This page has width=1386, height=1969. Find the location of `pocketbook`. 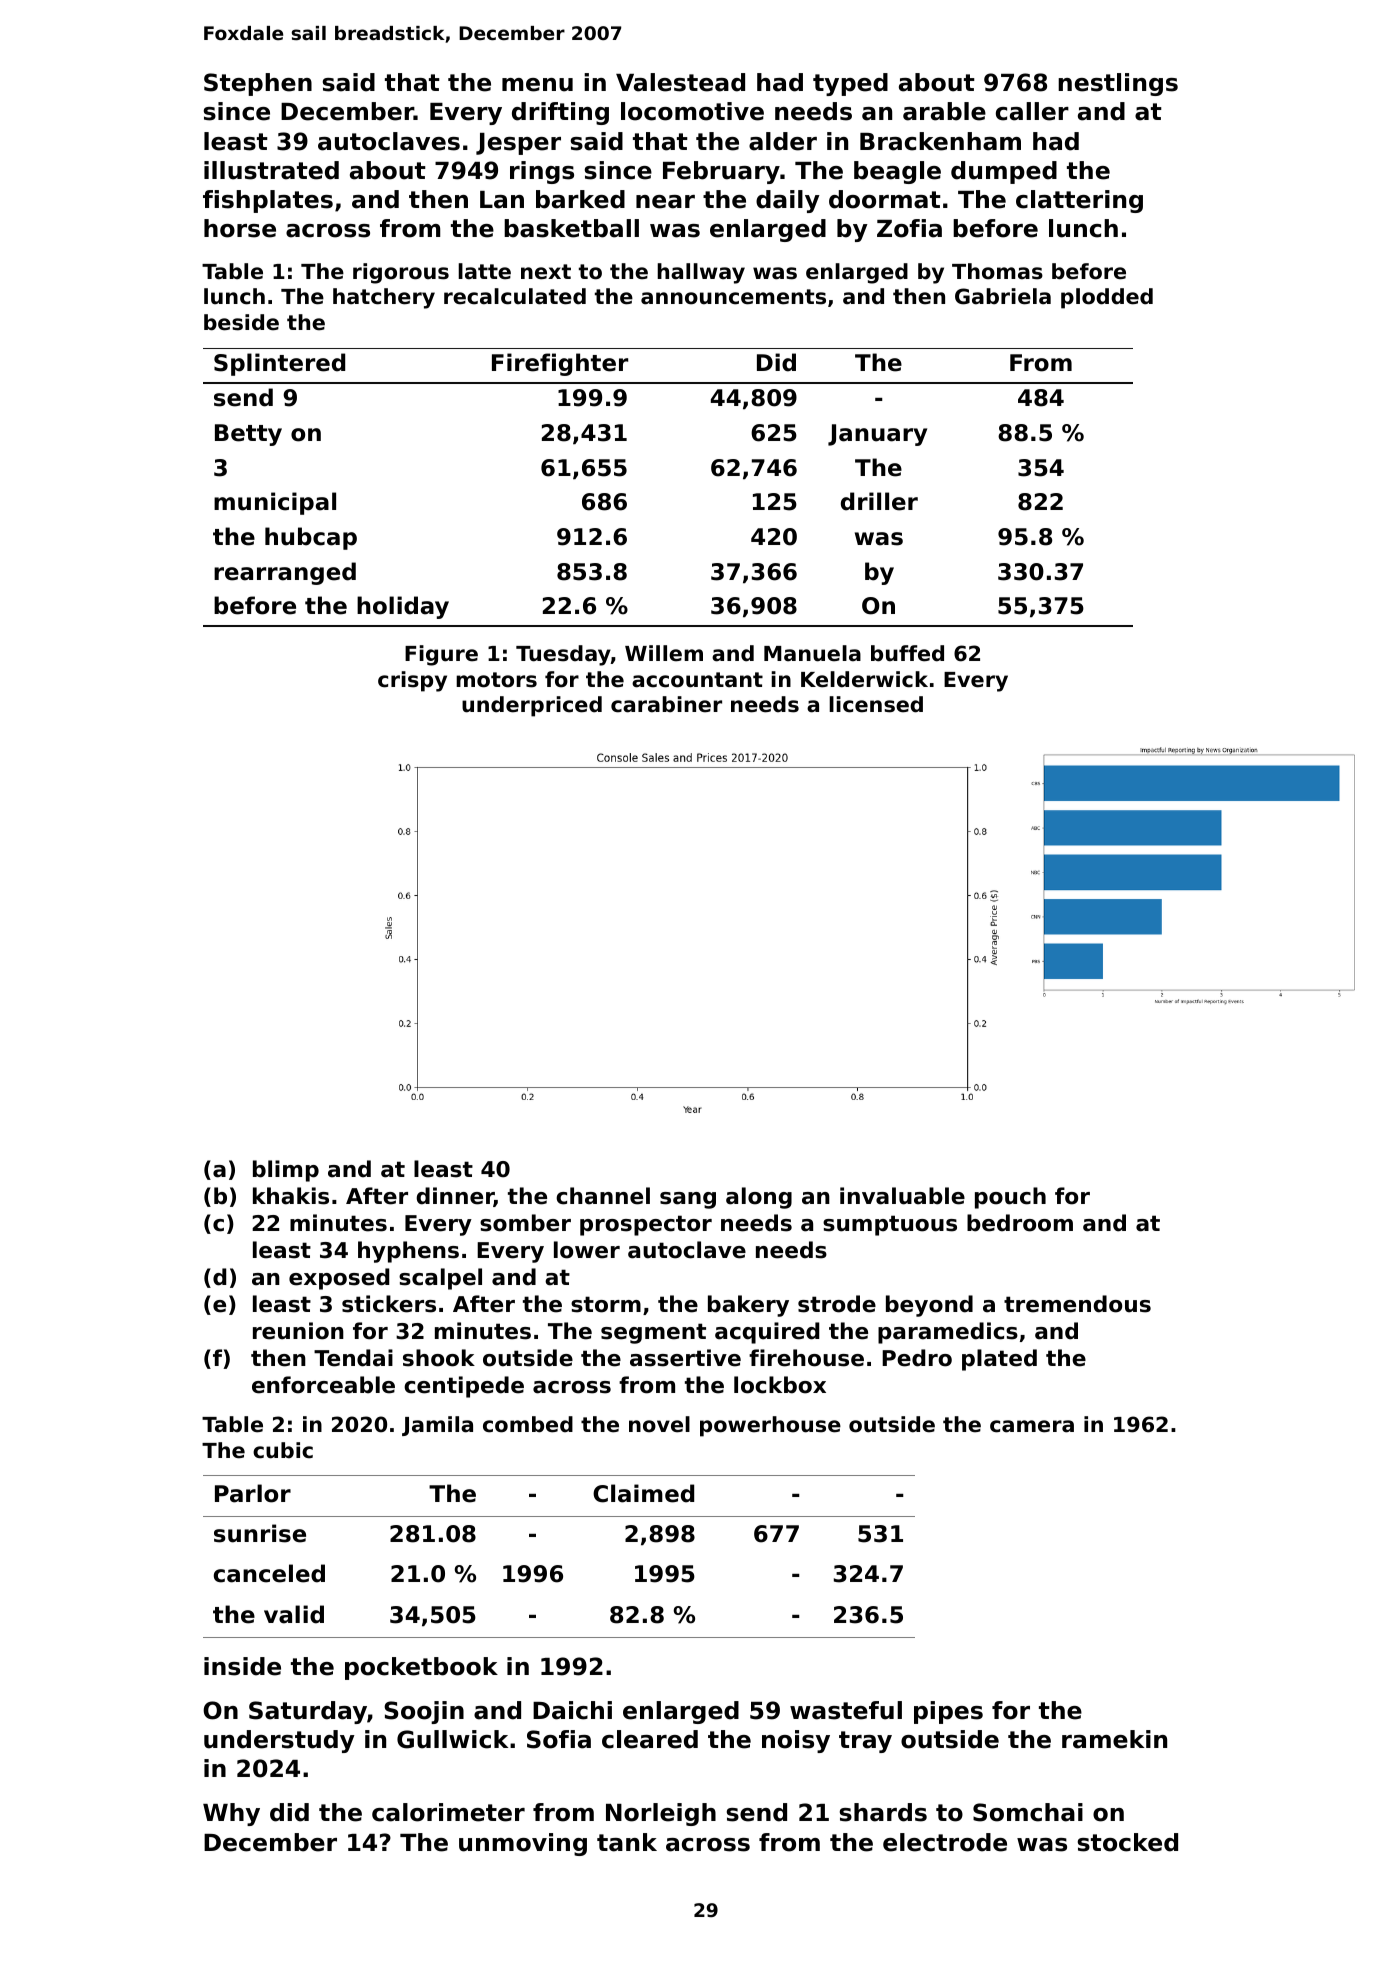

pocketbook is located at coordinates (421, 1668).
